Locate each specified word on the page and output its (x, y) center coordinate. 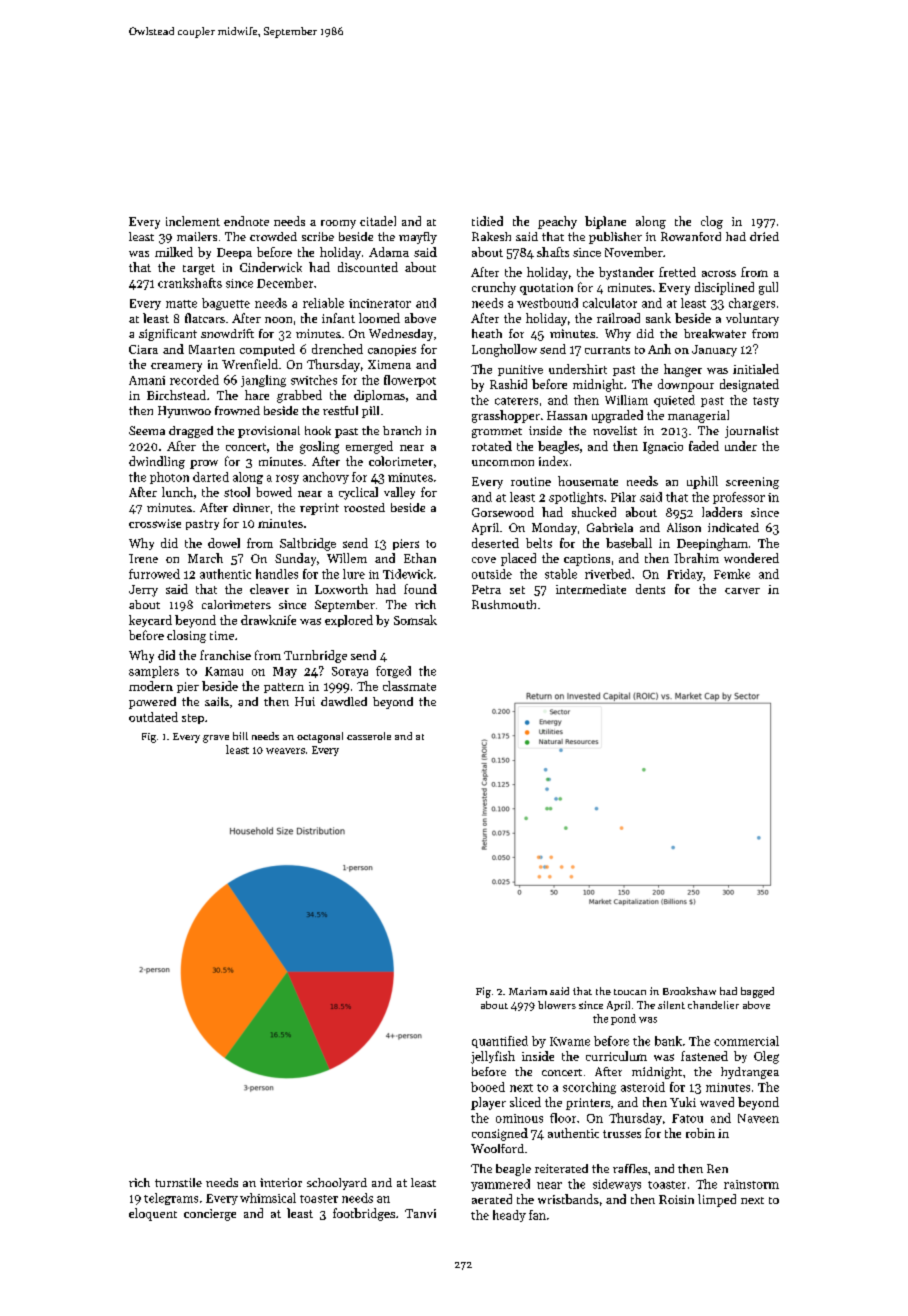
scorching (589, 1088)
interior (281, 1182)
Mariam (528, 991)
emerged (369, 447)
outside (492, 574)
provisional (269, 432)
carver (742, 591)
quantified (500, 1042)
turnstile (178, 1182)
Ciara (143, 349)
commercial (746, 1041)
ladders (722, 512)
